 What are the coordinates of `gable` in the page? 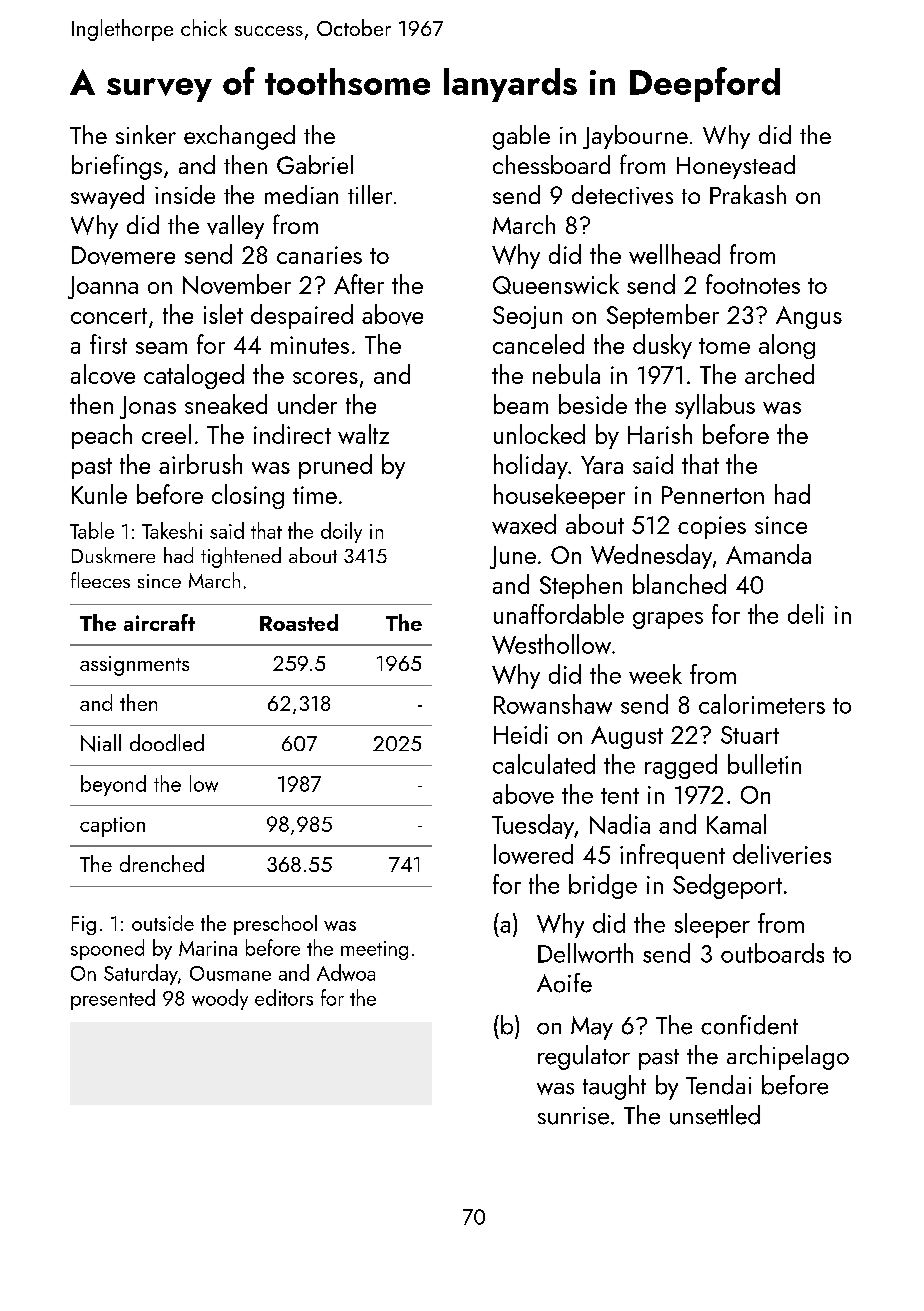 It's located at (521, 137).
